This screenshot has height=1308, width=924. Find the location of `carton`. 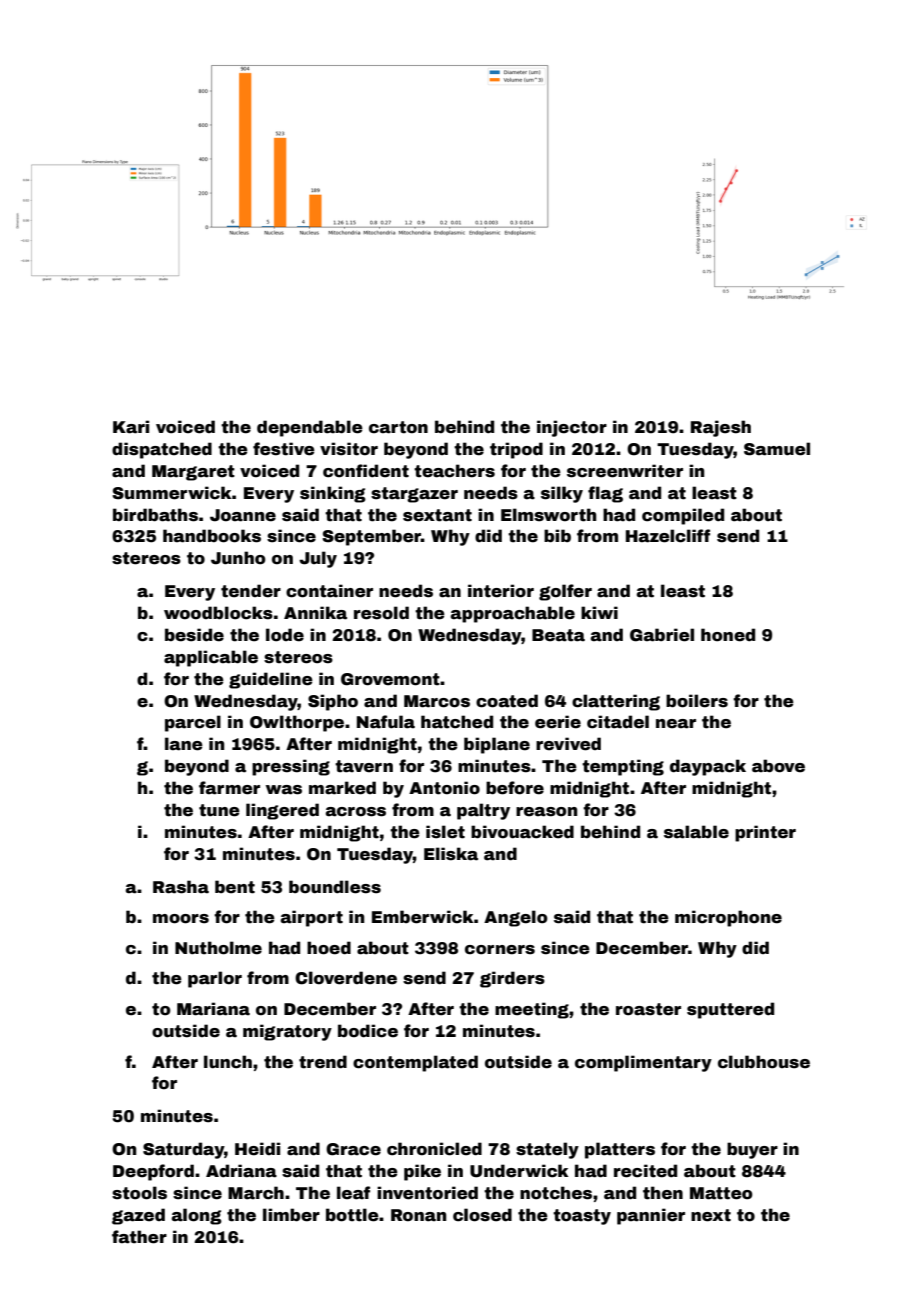

carton is located at coordinates (398, 427).
